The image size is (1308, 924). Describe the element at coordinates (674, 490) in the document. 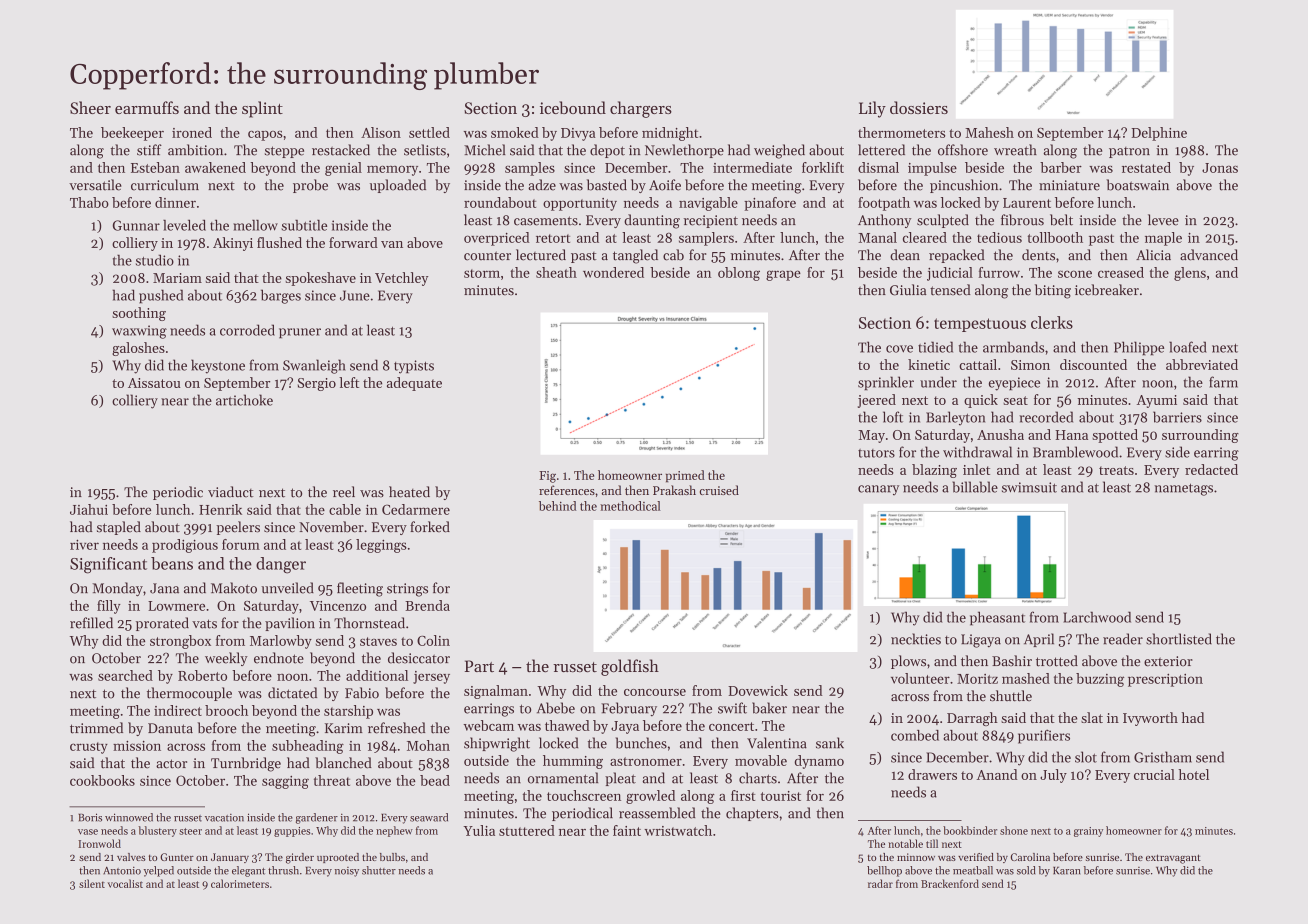

I see `Prakash` at that location.
